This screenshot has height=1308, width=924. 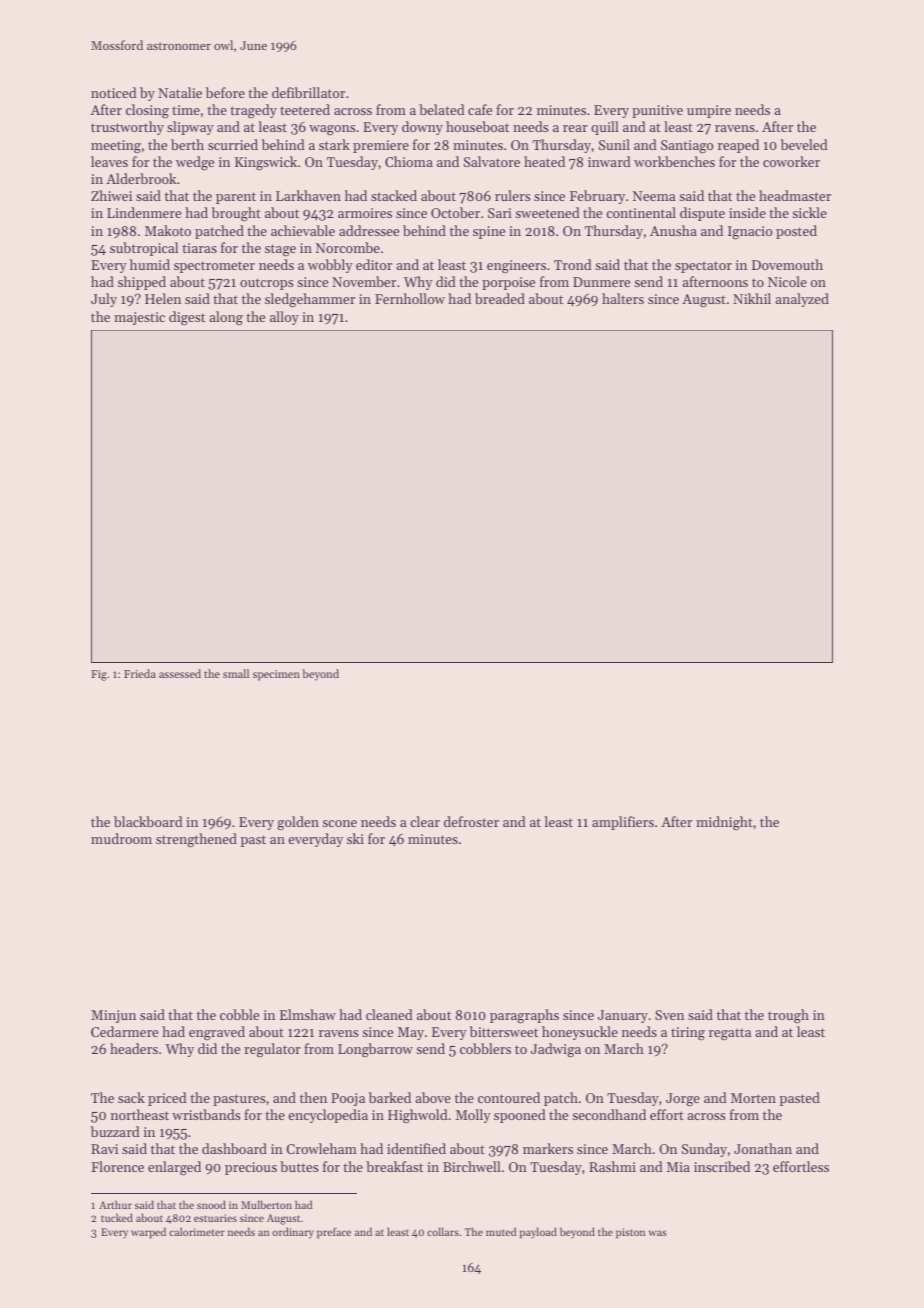 What do you see at coordinates (623, 823) in the screenshot?
I see `amplifiers` at bounding box center [623, 823].
